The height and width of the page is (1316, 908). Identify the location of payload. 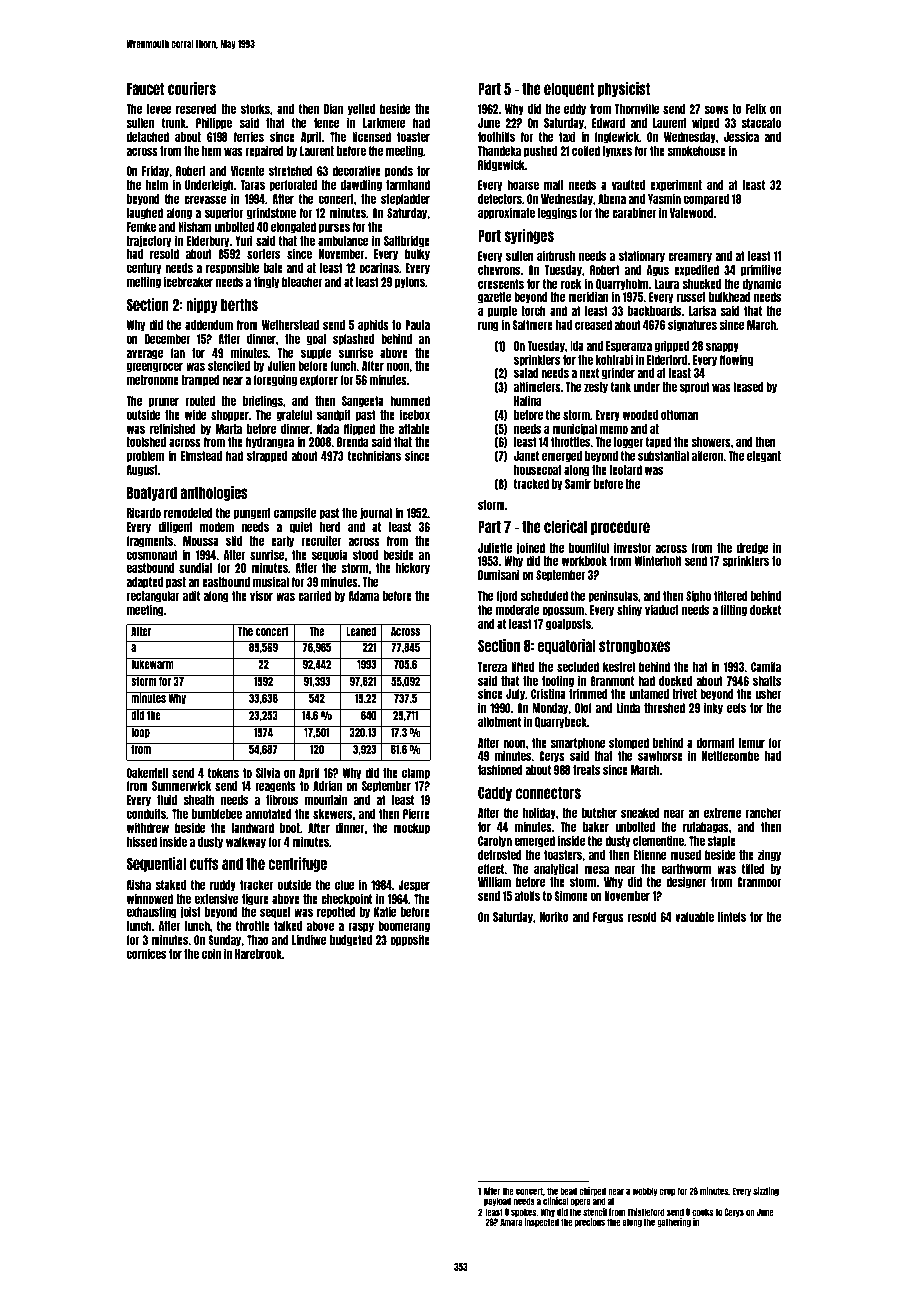
(497, 1201).
